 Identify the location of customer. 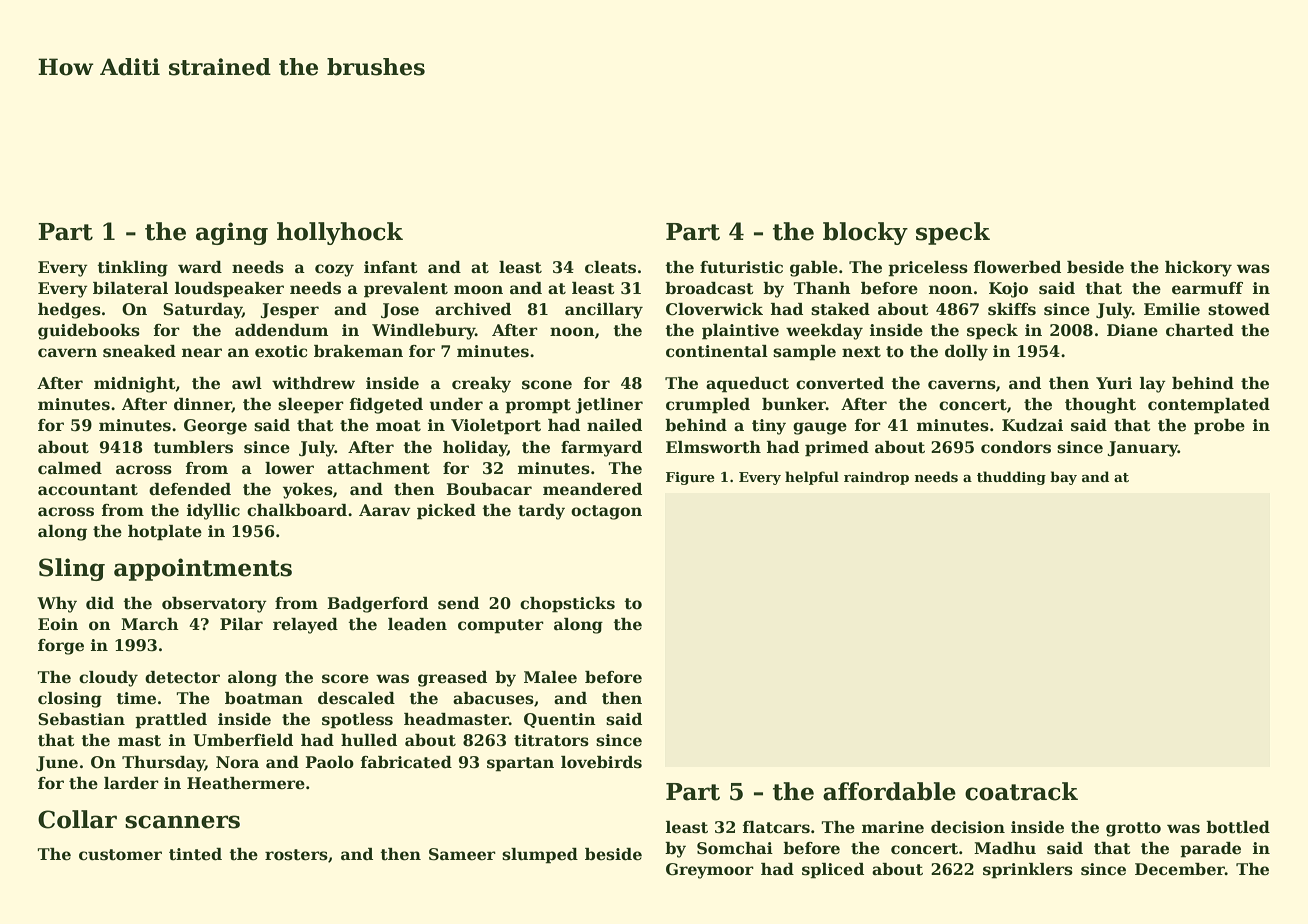
(120, 855).
